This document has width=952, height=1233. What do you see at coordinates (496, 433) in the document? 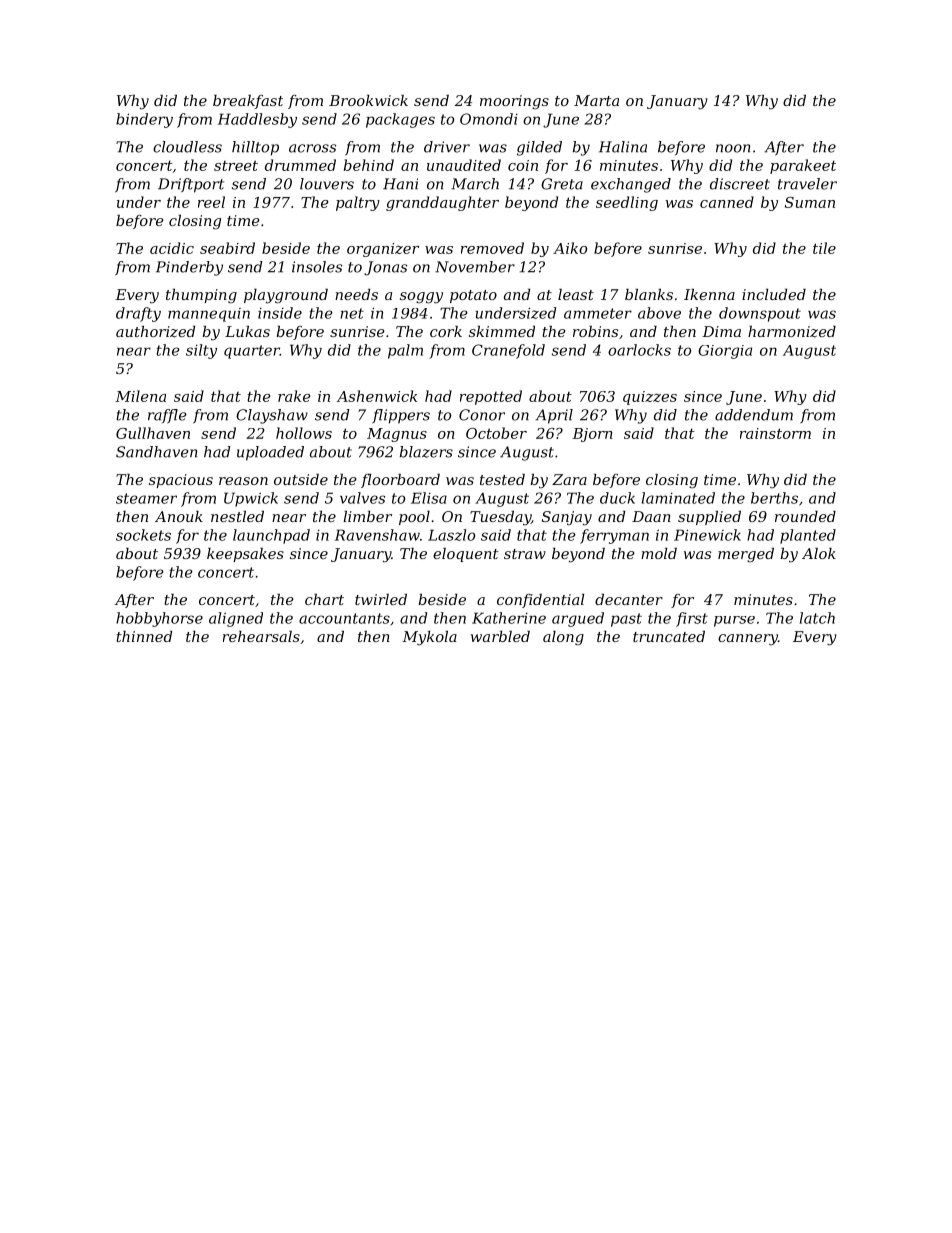
I see `October` at bounding box center [496, 433].
